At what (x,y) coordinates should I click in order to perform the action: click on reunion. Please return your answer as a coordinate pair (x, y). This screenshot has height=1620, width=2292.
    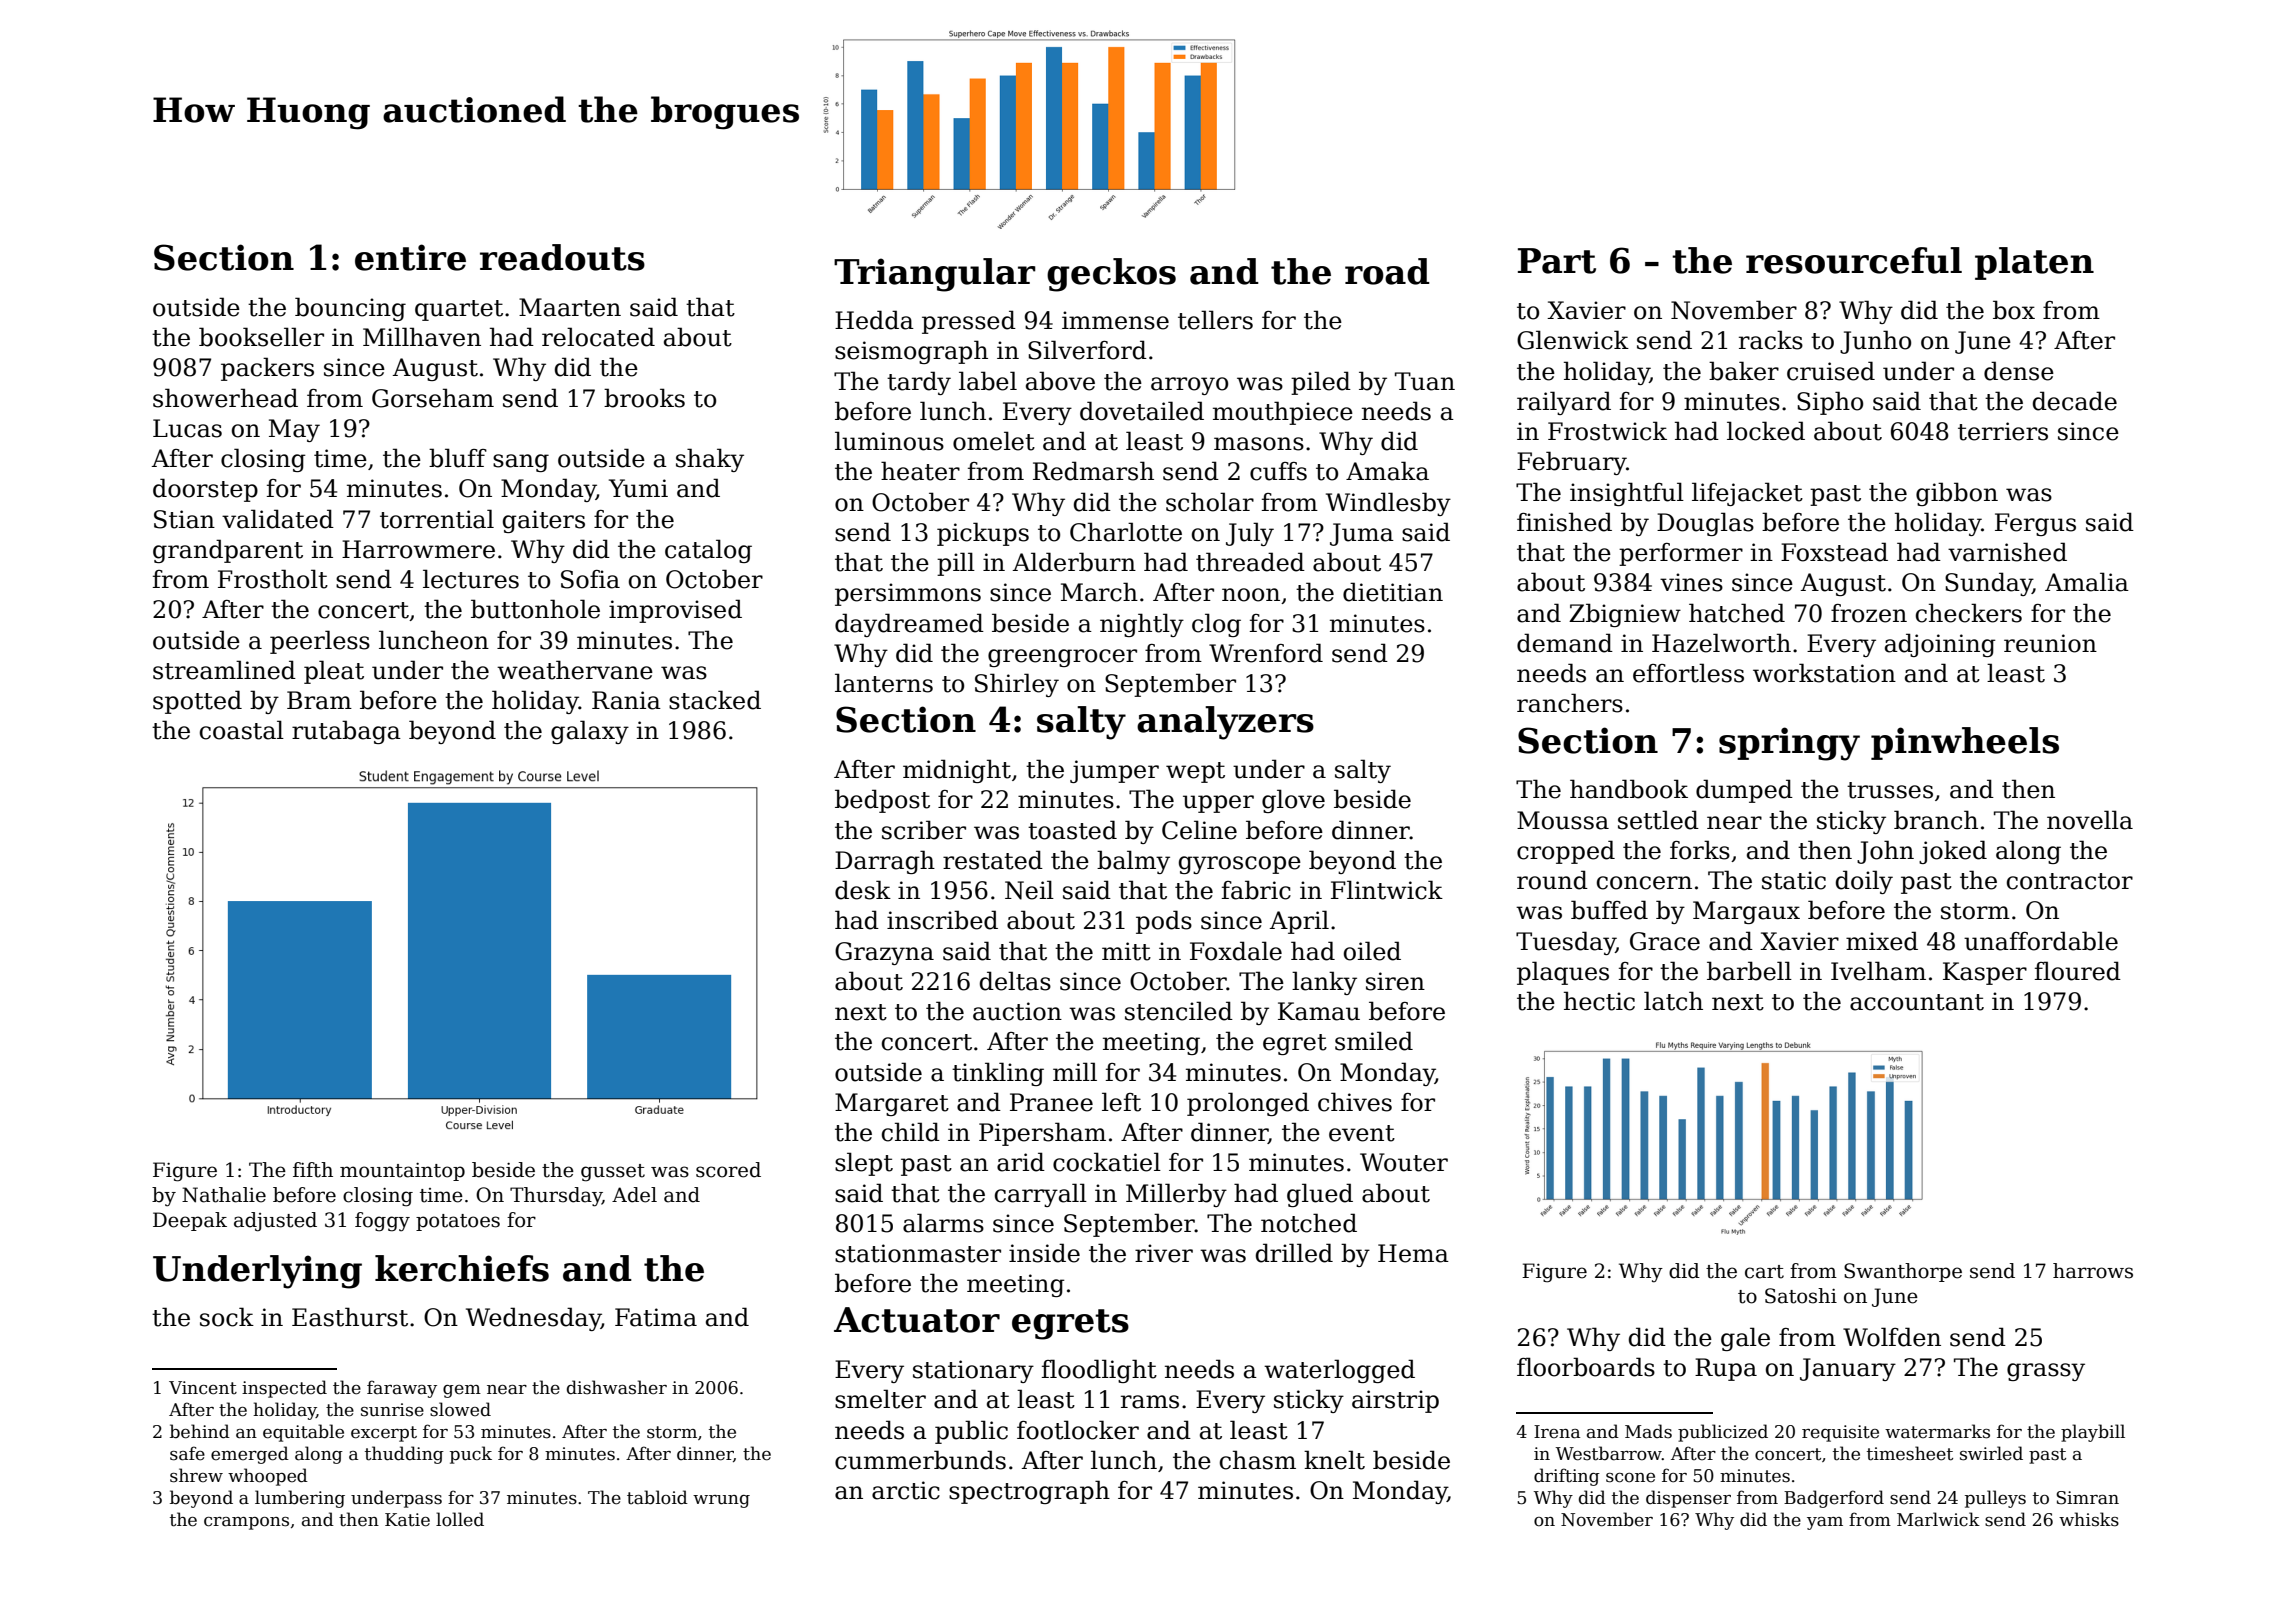
    Looking at the image, I should click on (2050, 643).
